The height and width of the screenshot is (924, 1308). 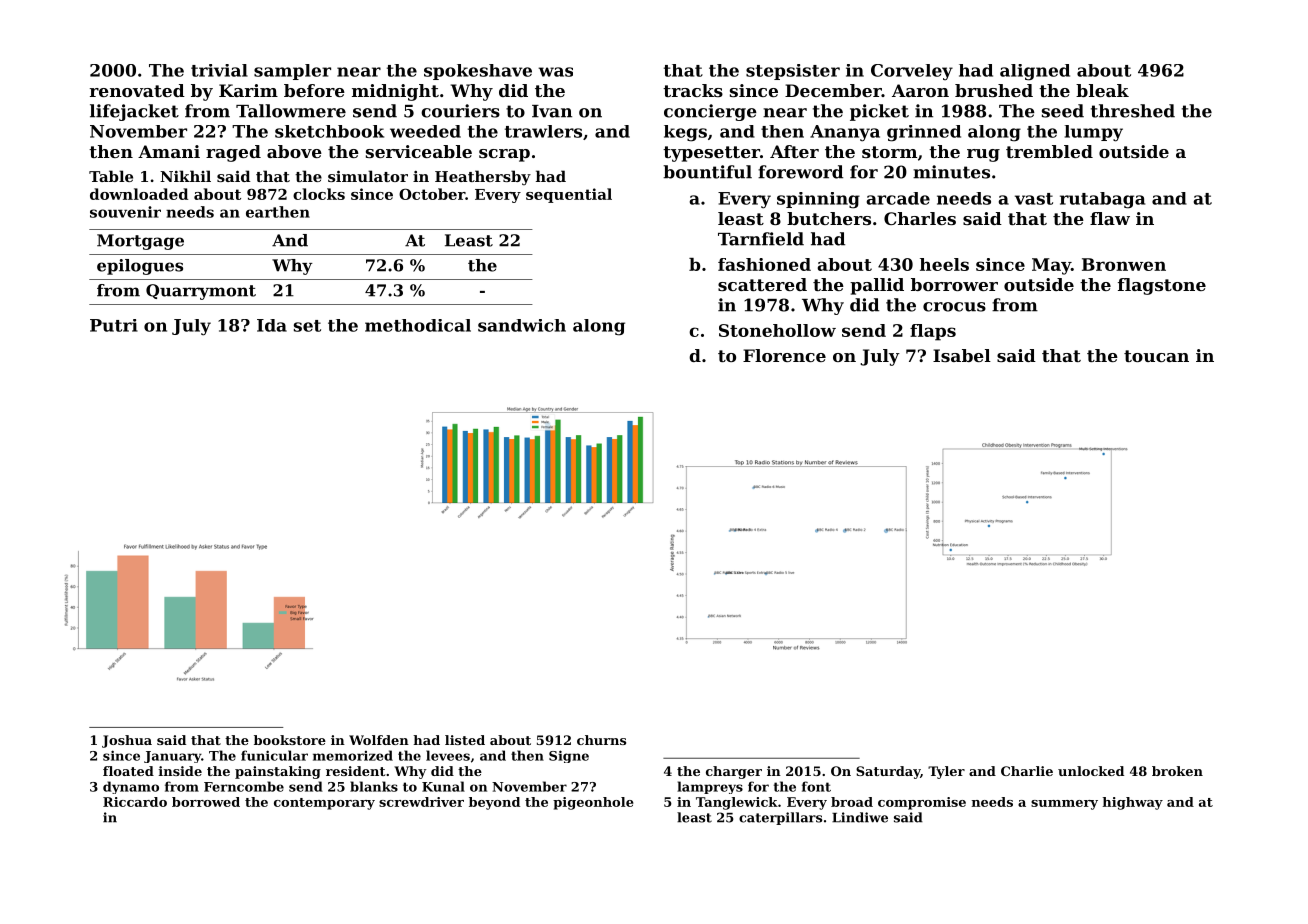 What do you see at coordinates (418, 325) in the screenshot?
I see `methodical` at bounding box center [418, 325].
